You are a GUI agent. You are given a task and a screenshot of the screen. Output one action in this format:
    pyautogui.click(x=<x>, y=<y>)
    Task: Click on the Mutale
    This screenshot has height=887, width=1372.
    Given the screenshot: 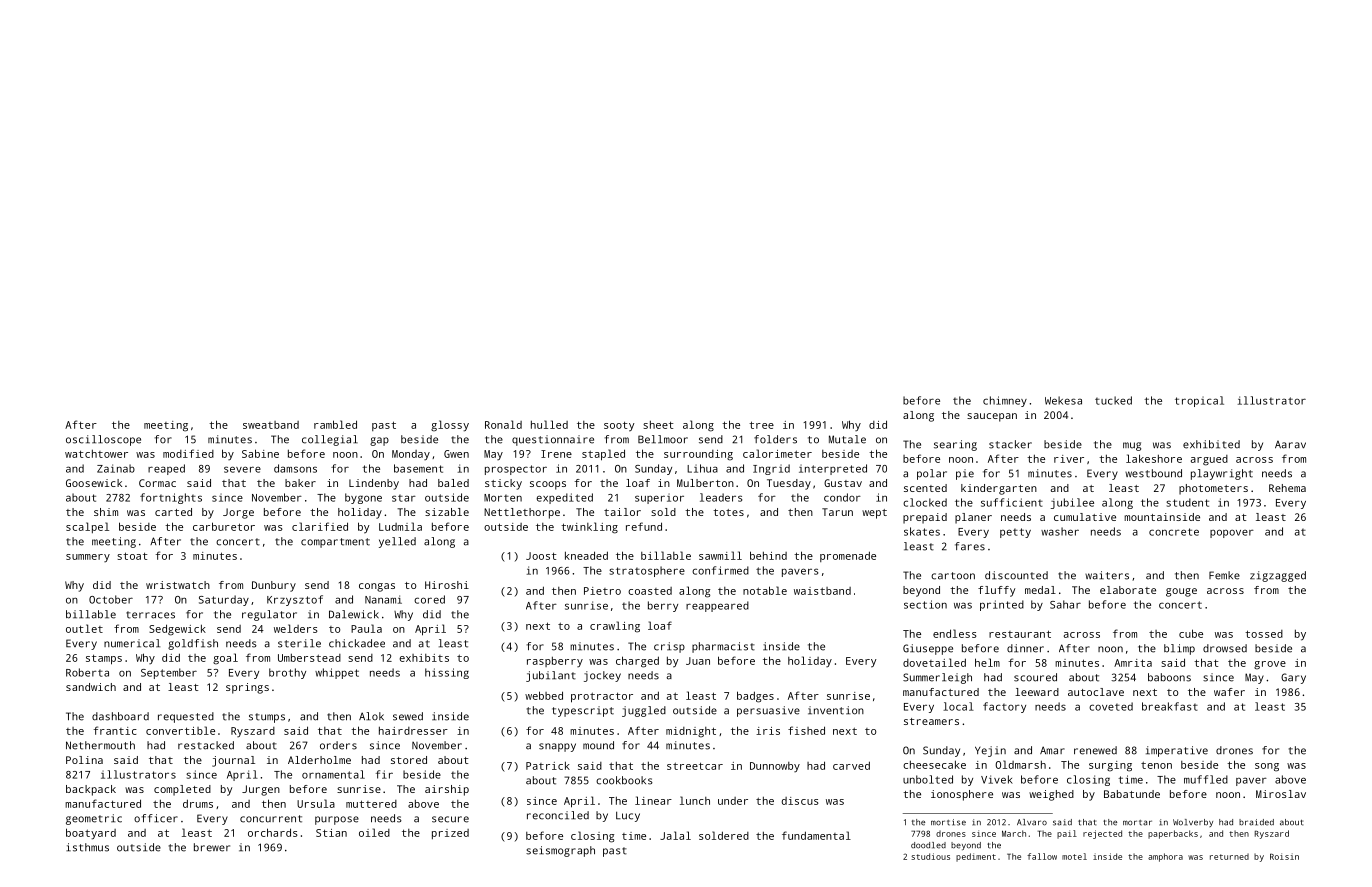 What is the action you would take?
    pyautogui.click(x=847, y=439)
